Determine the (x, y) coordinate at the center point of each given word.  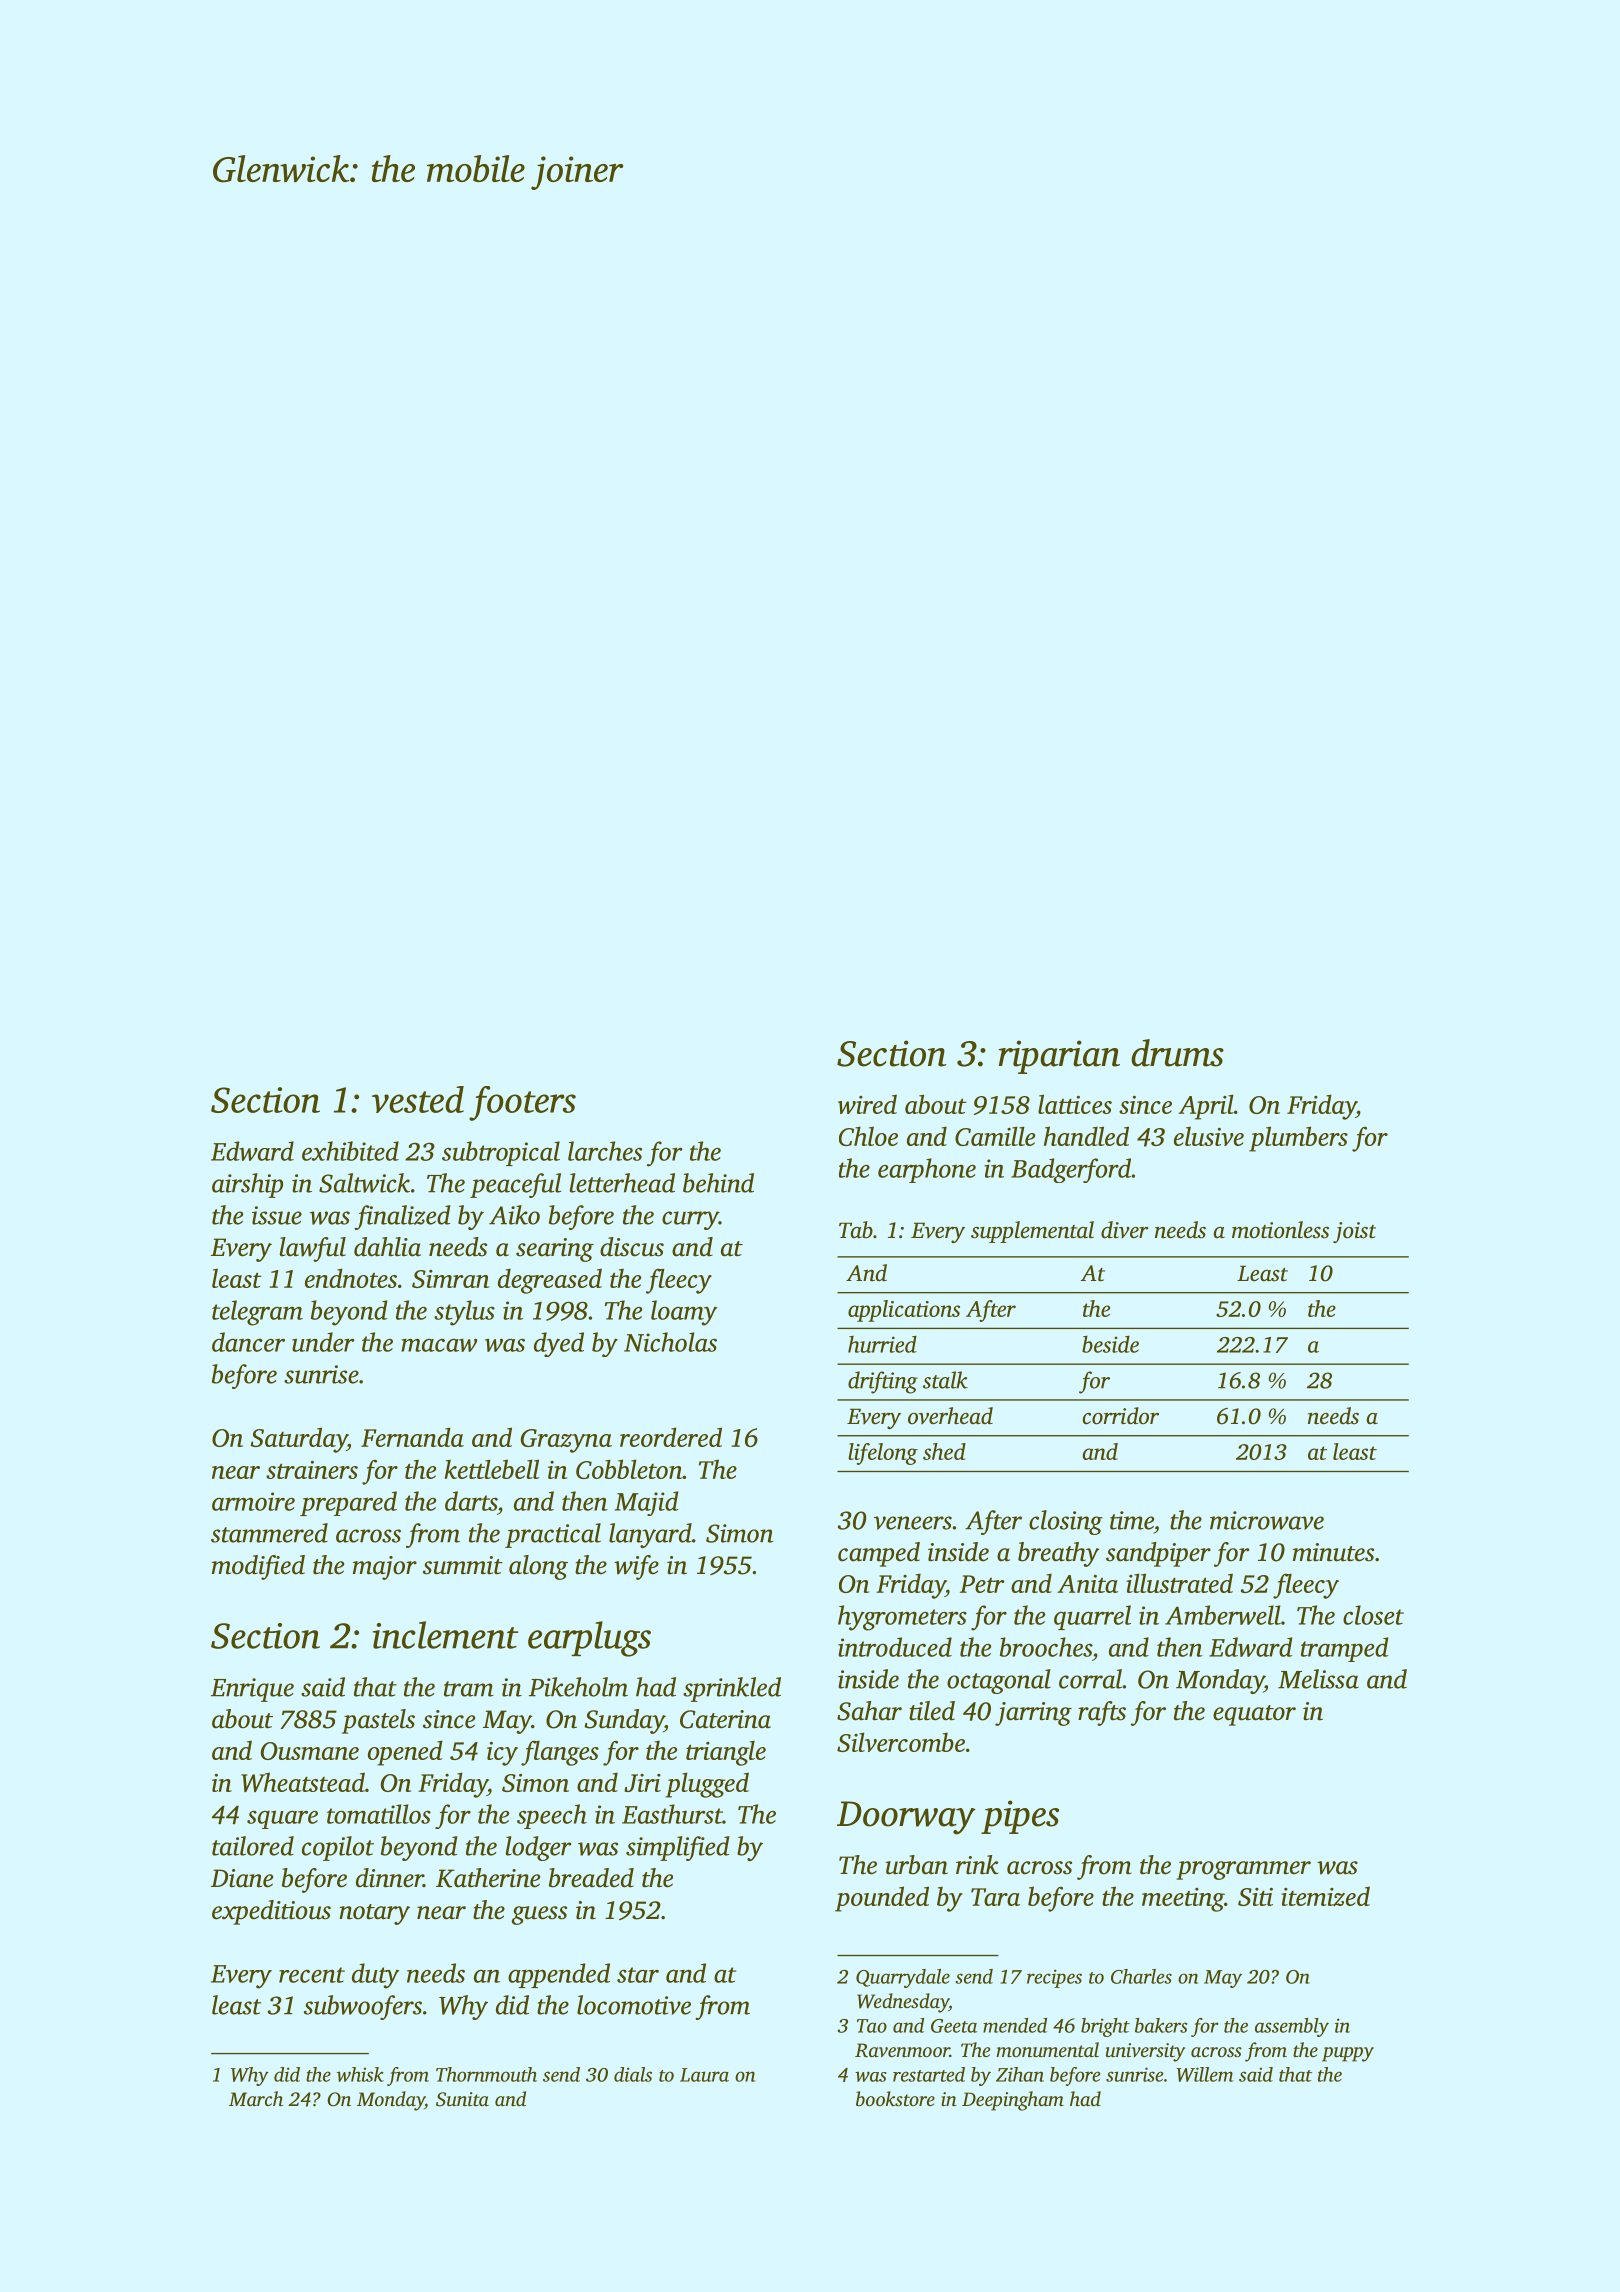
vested (418, 1099)
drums (1177, 1053)
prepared (348, 1503)
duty (375, 1976)
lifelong (883, 1454)
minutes (1333, 1552)
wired (867, 1104)
